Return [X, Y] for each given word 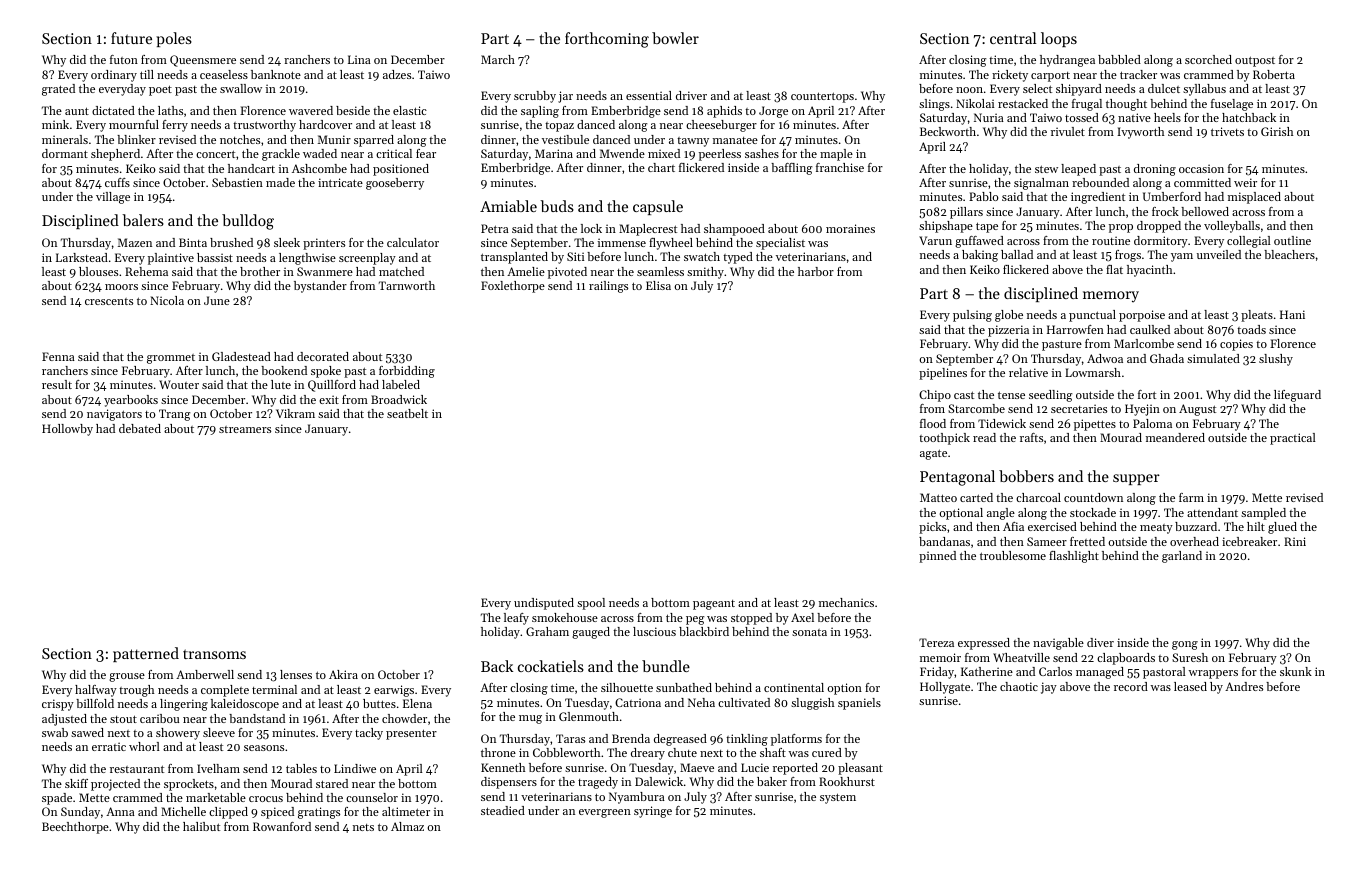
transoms [214, 654]
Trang [175, 415]
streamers [245, 429]
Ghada [1167, 358]
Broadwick [399, 399]
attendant [1212, 512]
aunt [77, 111]
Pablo [984, 196]
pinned [937, 557]
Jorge [773, 112]
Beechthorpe [75, 828]
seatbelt [407, 413]
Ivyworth [1140, 133]
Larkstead [82, 257]
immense [622, 242]
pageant [714, 605]
